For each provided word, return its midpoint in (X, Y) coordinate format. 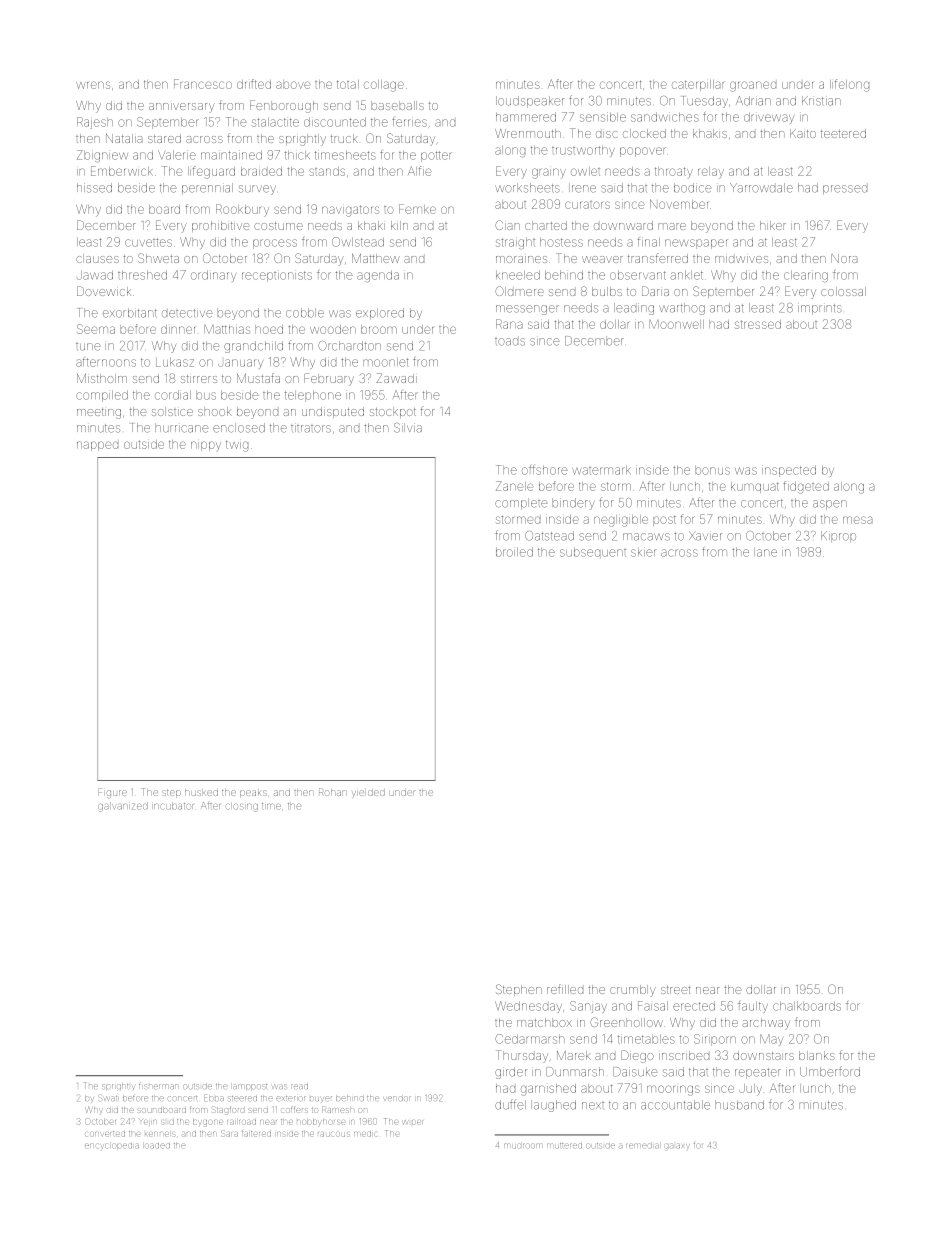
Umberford (830, 1071)
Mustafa (258, 378)
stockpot (393, 412)
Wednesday (528, 1007)
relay (711, 173)
